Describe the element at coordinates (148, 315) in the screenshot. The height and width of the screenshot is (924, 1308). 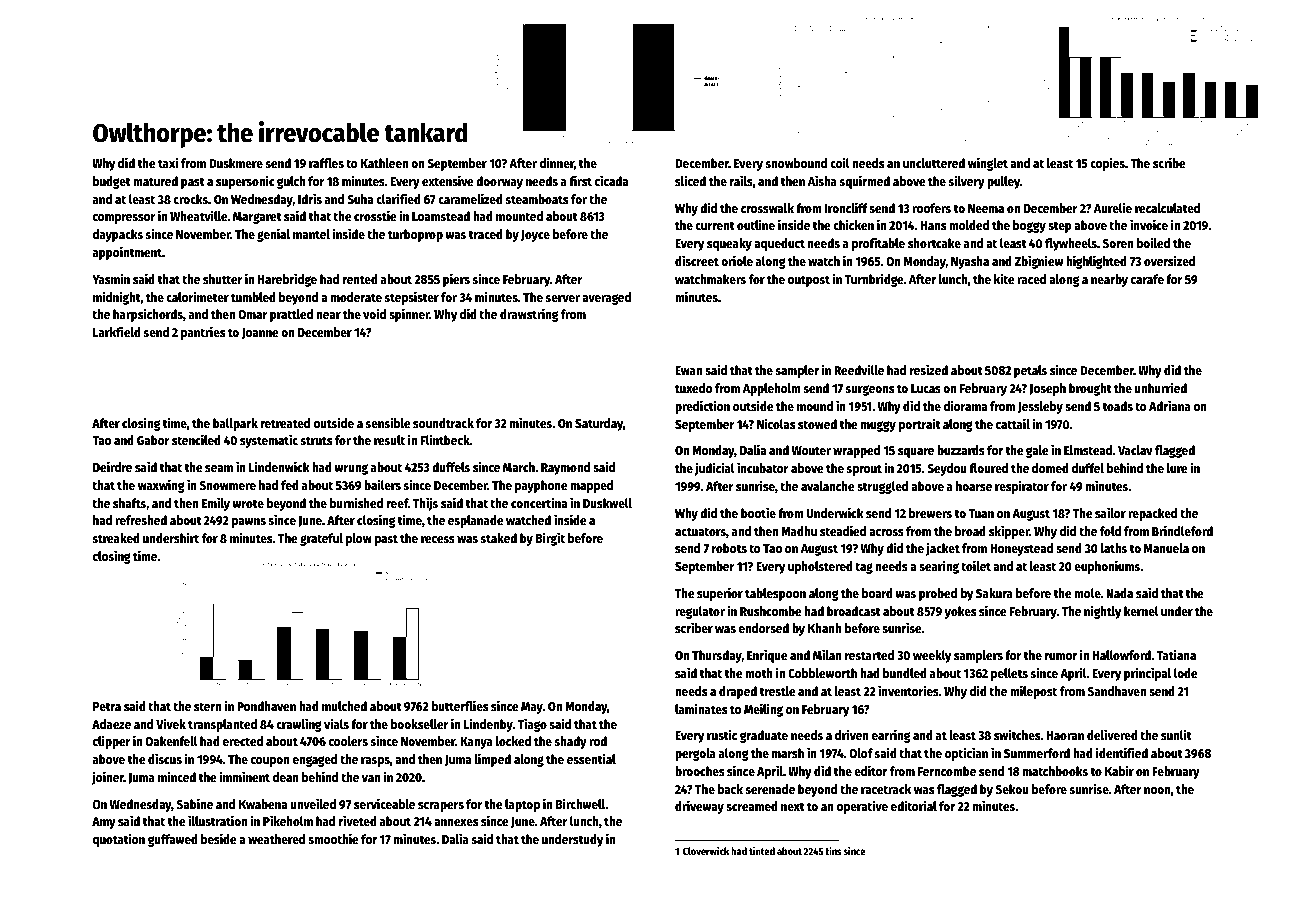
I see `harpsichords` at that location.
